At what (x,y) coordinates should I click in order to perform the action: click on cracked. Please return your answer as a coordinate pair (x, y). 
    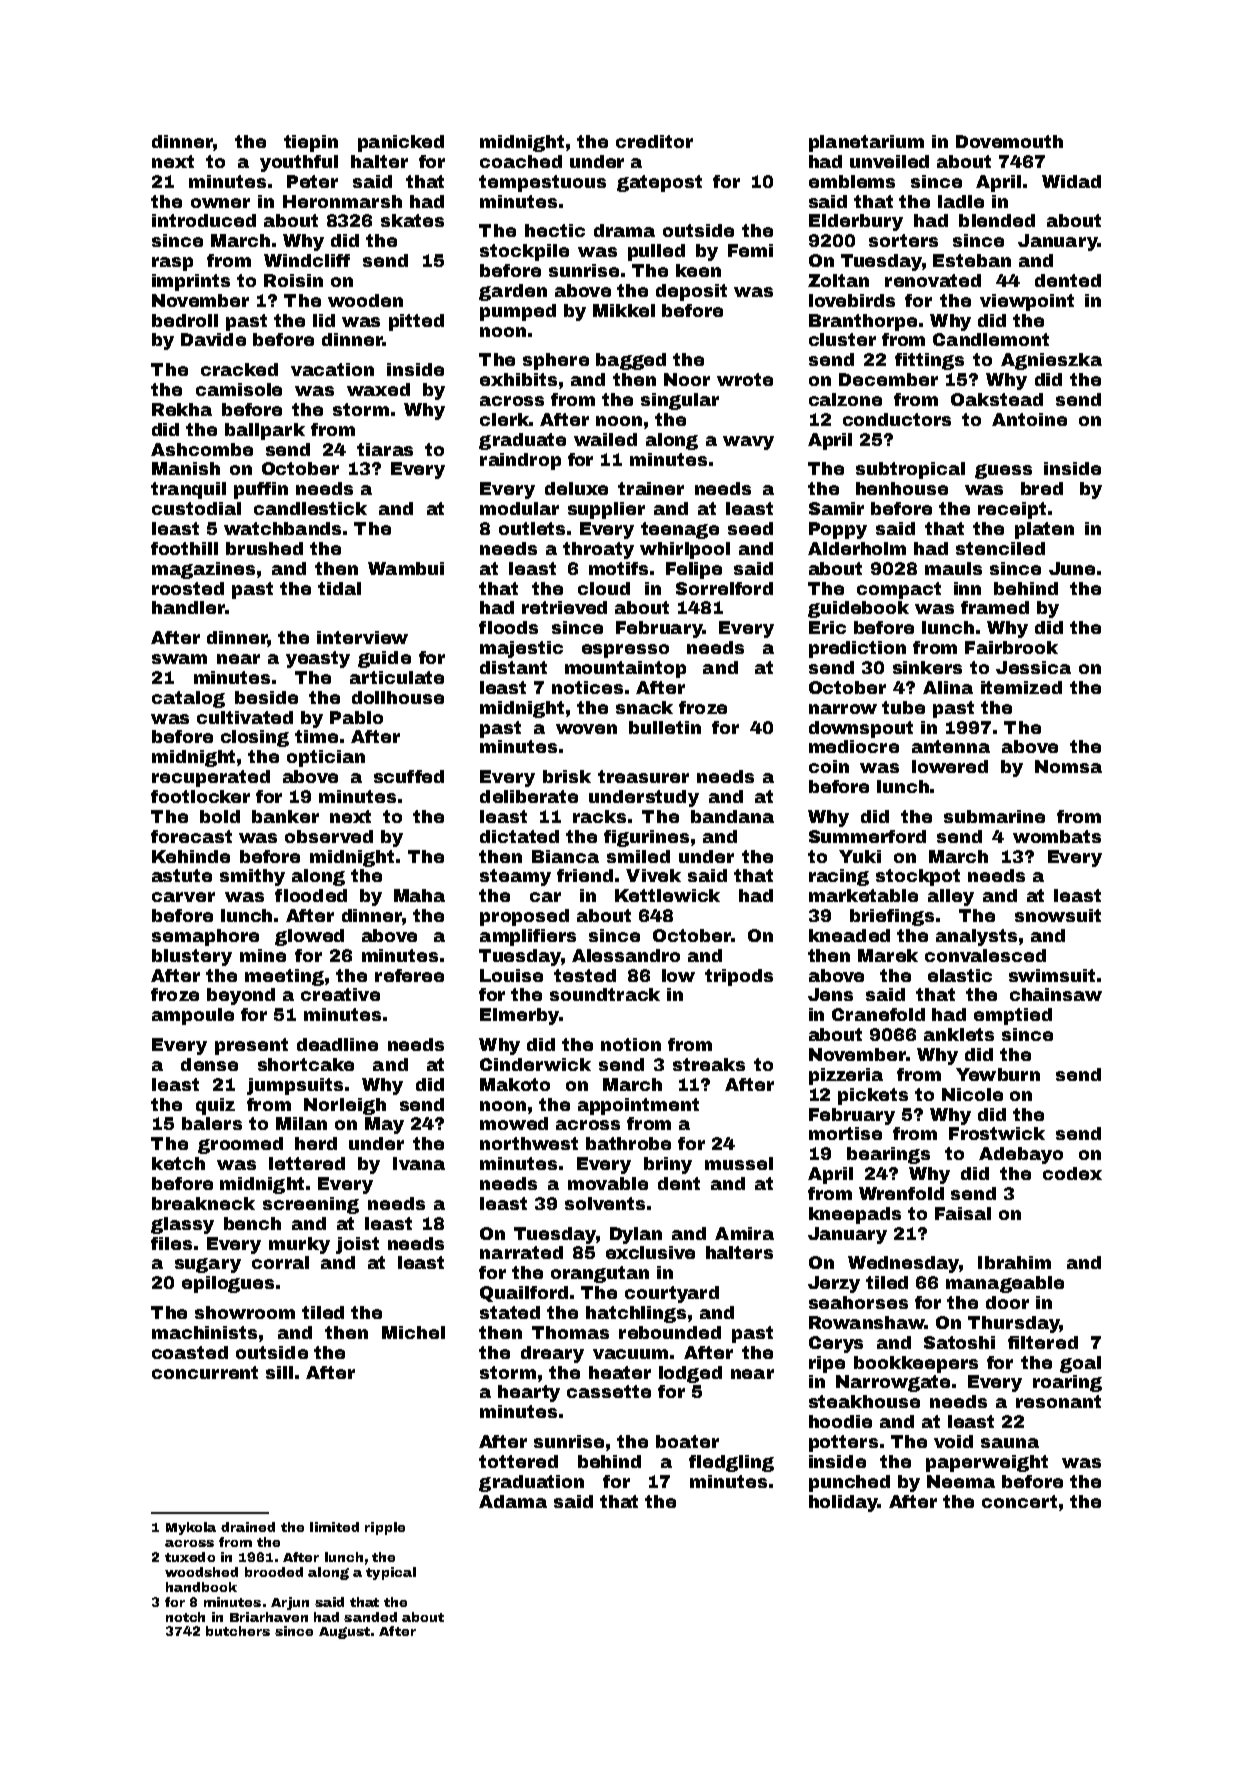
    Looking at the image, I should click on (239, 369).
